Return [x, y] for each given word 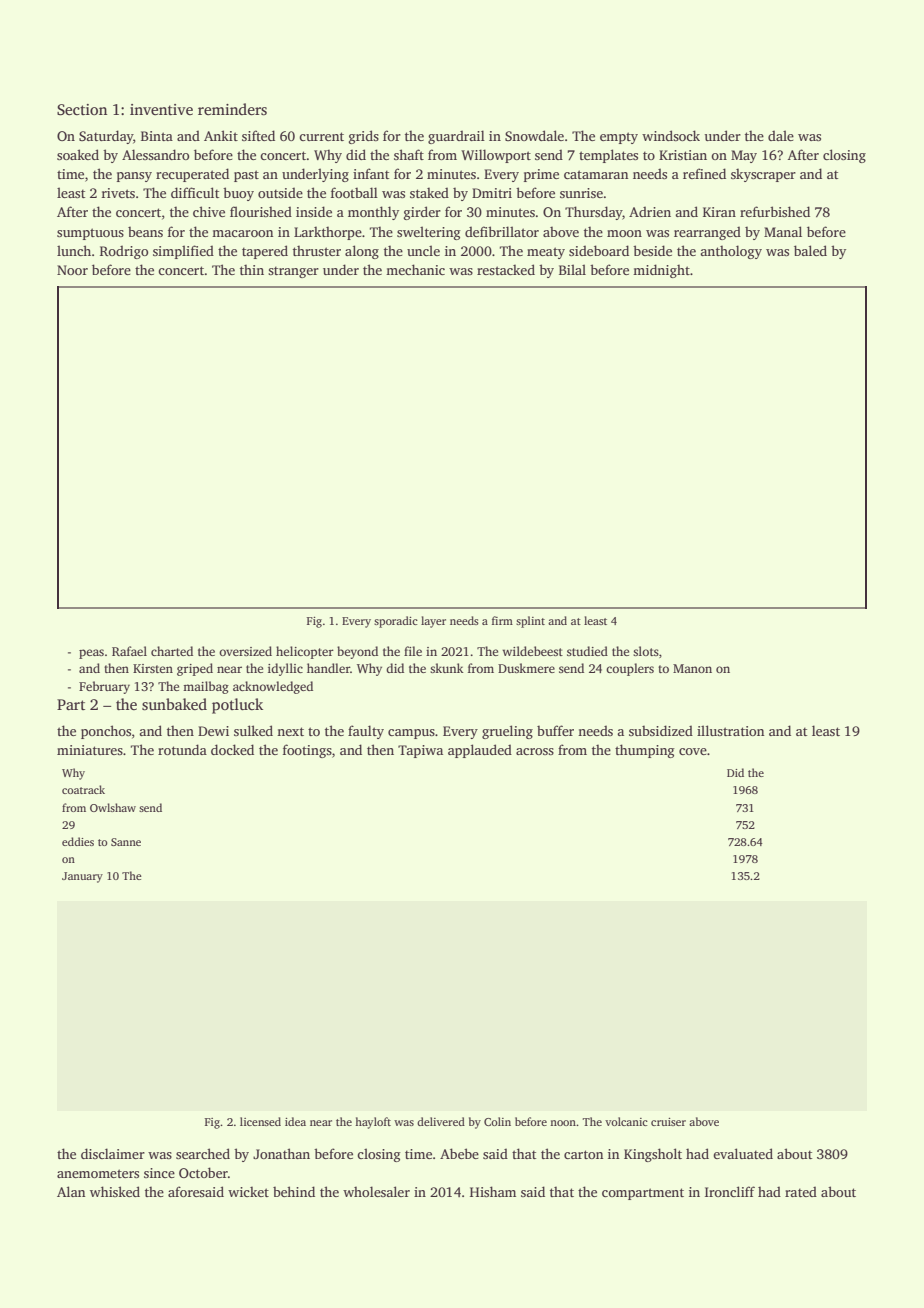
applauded [480, 751]
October [203, 1172]
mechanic [415, 269]
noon [563, 1123]
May [744, 156]
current [321, 136]
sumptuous [90, 234]
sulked [253, 730]
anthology [731, 252]
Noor [72, 270]
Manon [692, 668]
